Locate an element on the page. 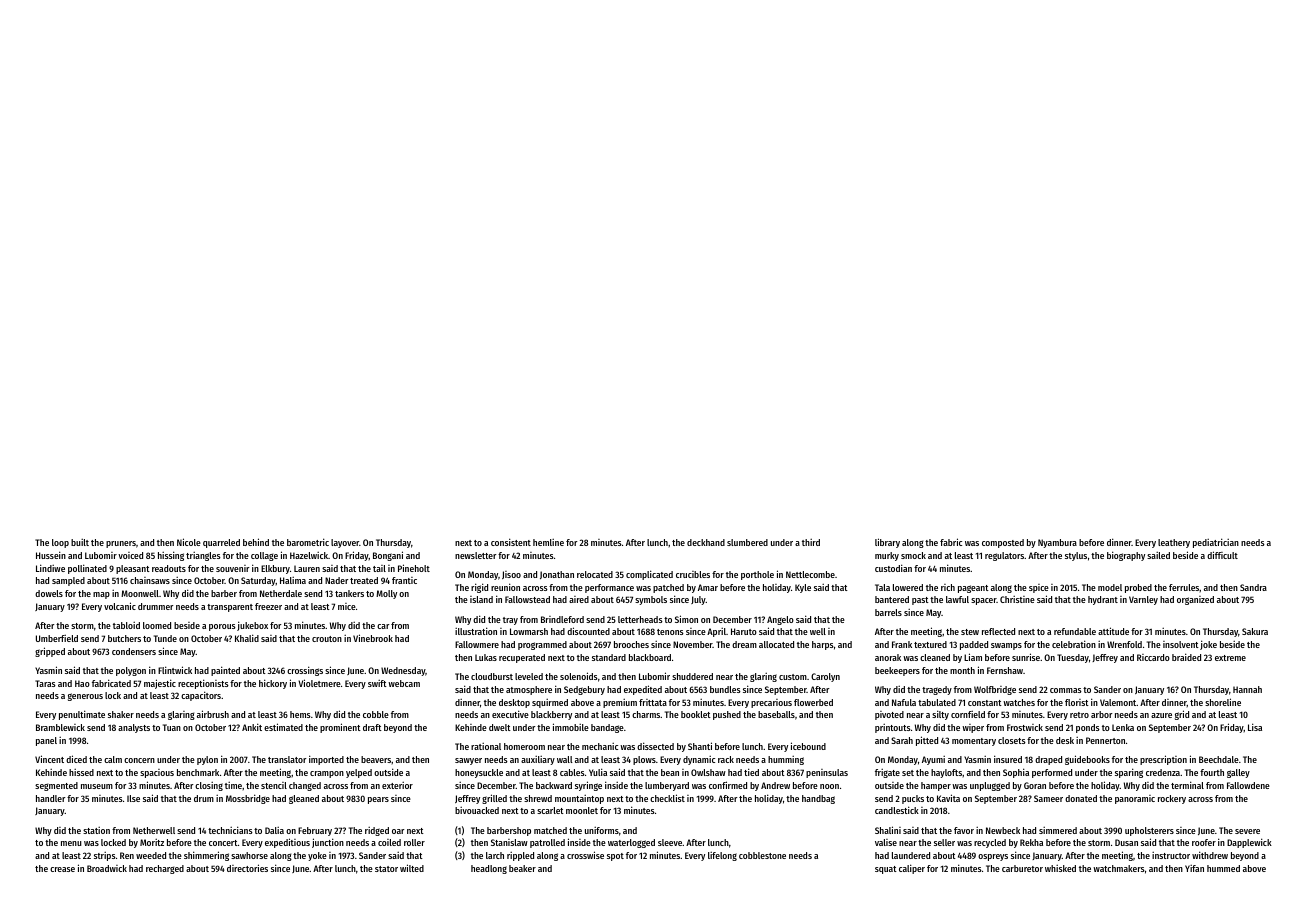 This document has height=924, width=1308. crease is located at coordinates (62, 869).
